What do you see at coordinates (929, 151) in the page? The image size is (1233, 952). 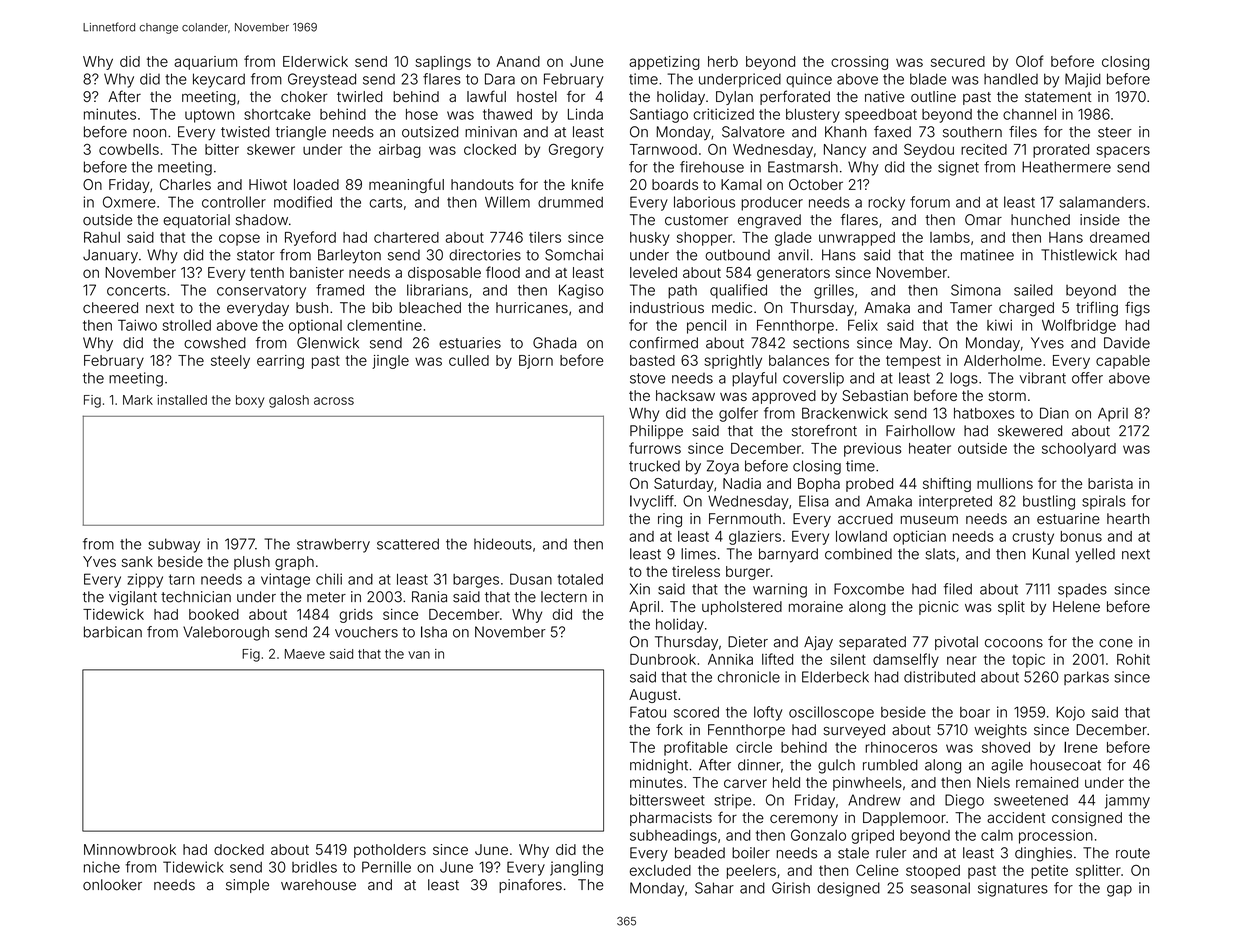 I see `Seydou` at bounding box center [929, 151].
